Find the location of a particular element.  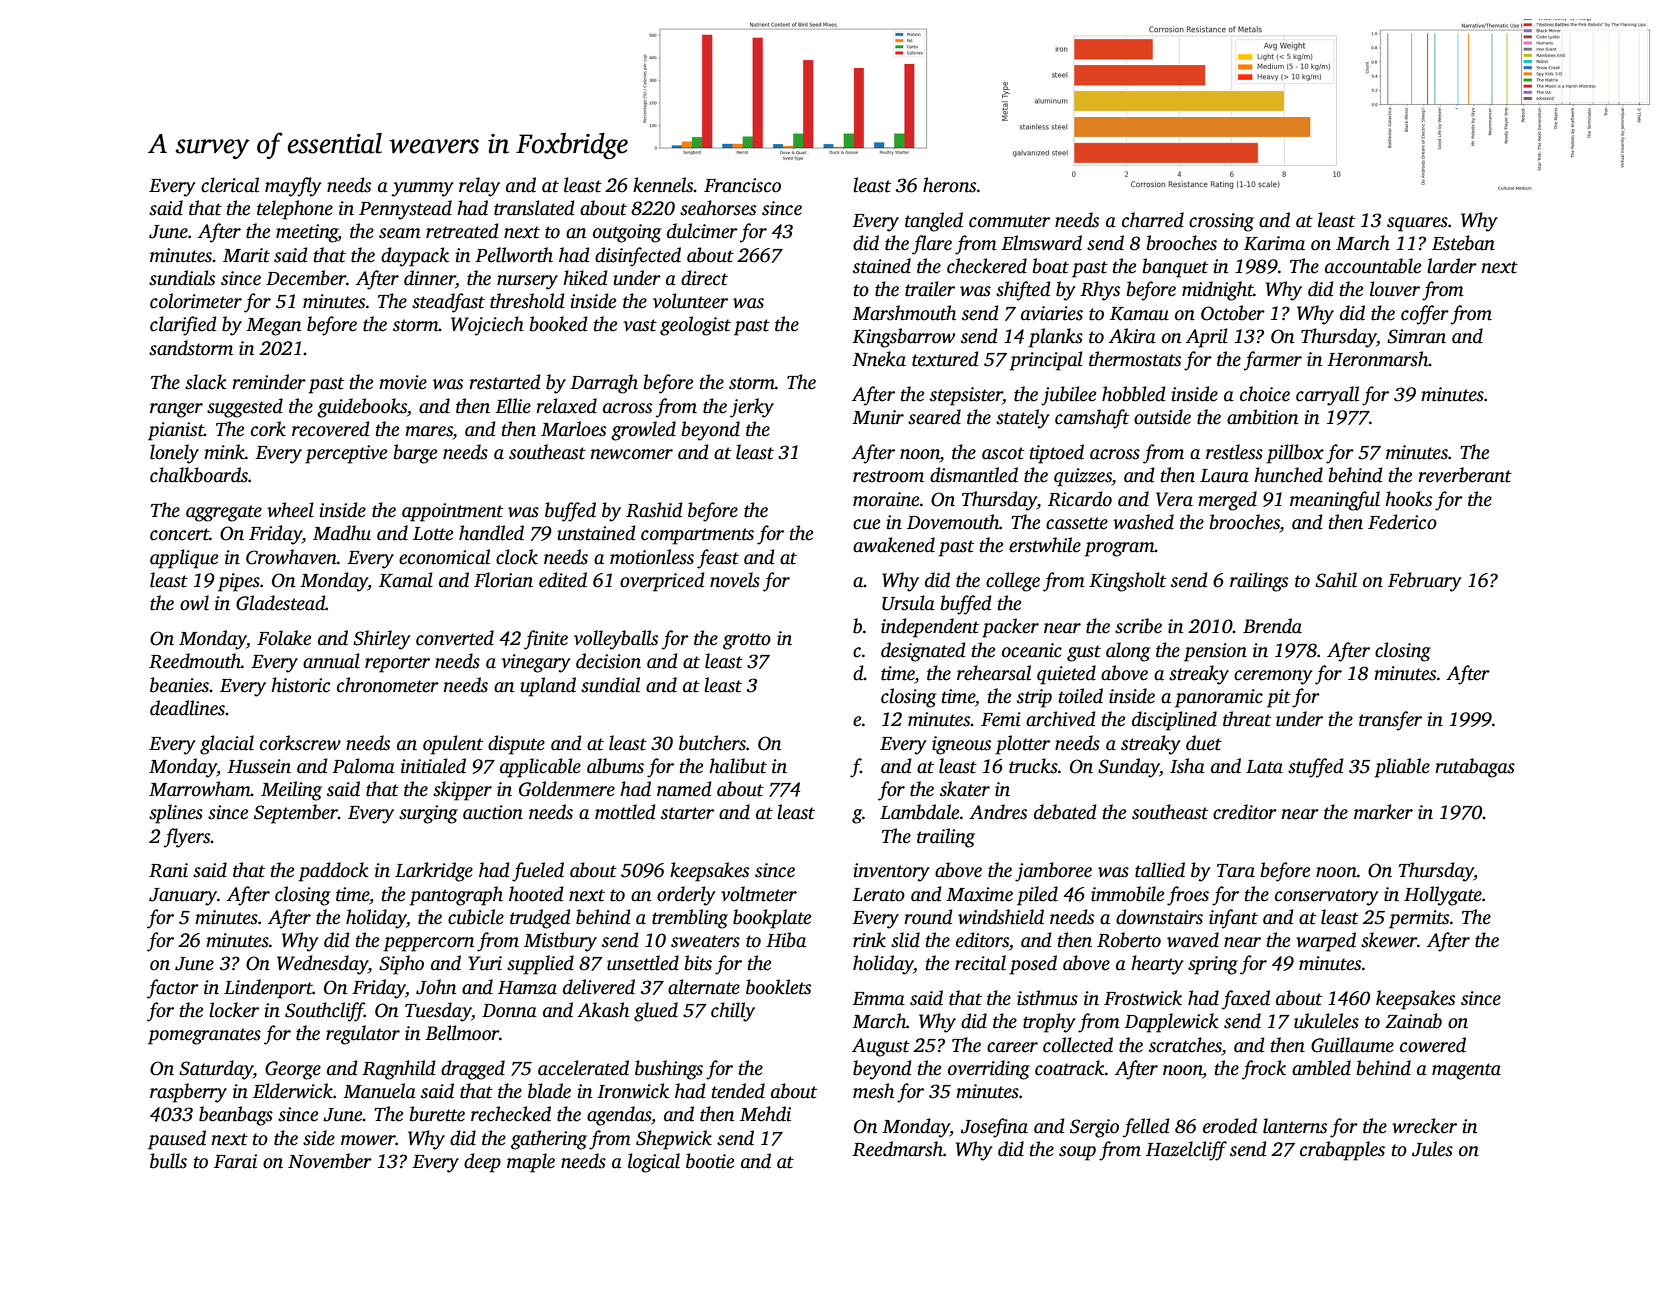

raspberry is located at coordinates (188, 1093).
